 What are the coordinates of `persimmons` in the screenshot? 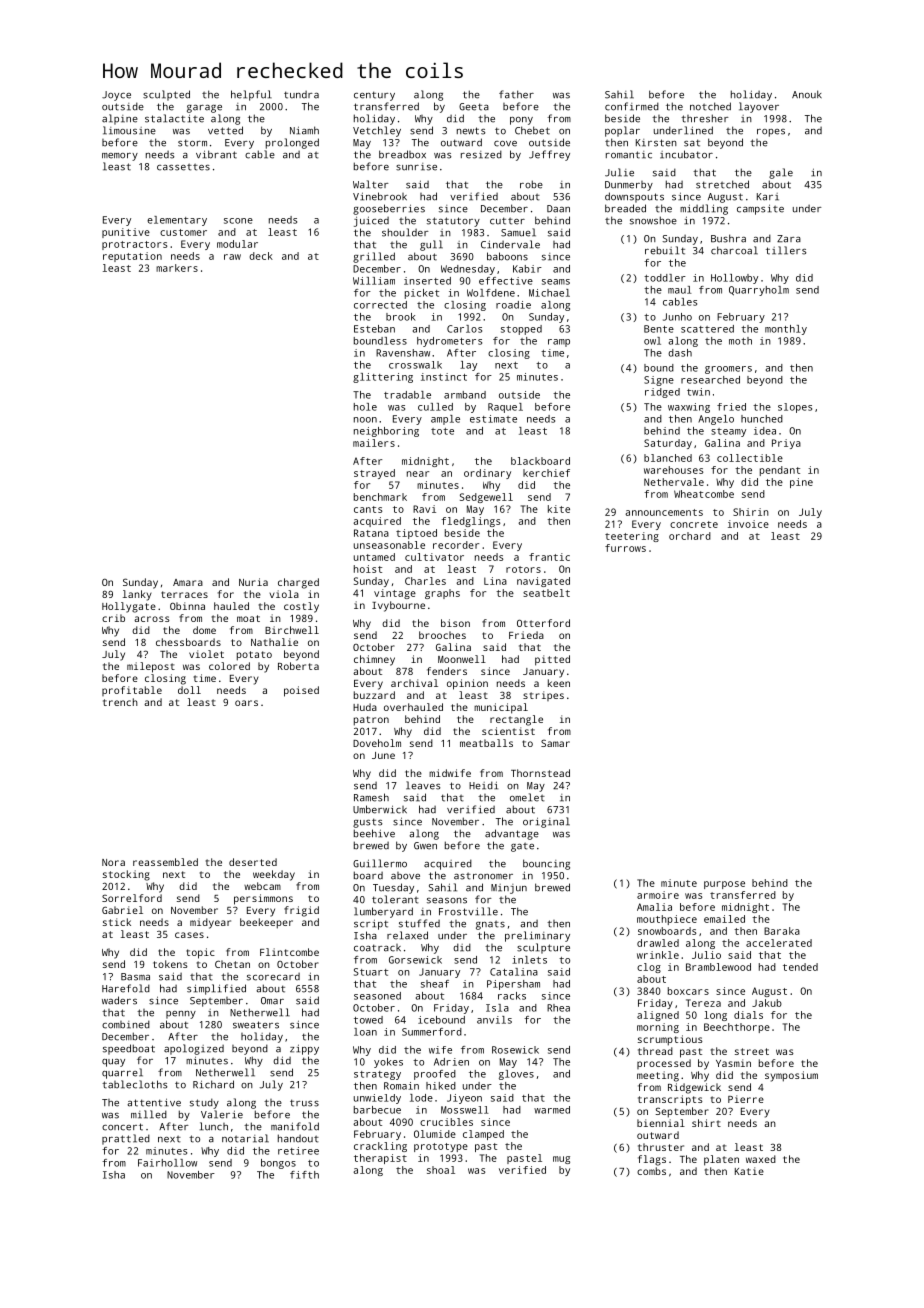 It's located at (263, 899).
